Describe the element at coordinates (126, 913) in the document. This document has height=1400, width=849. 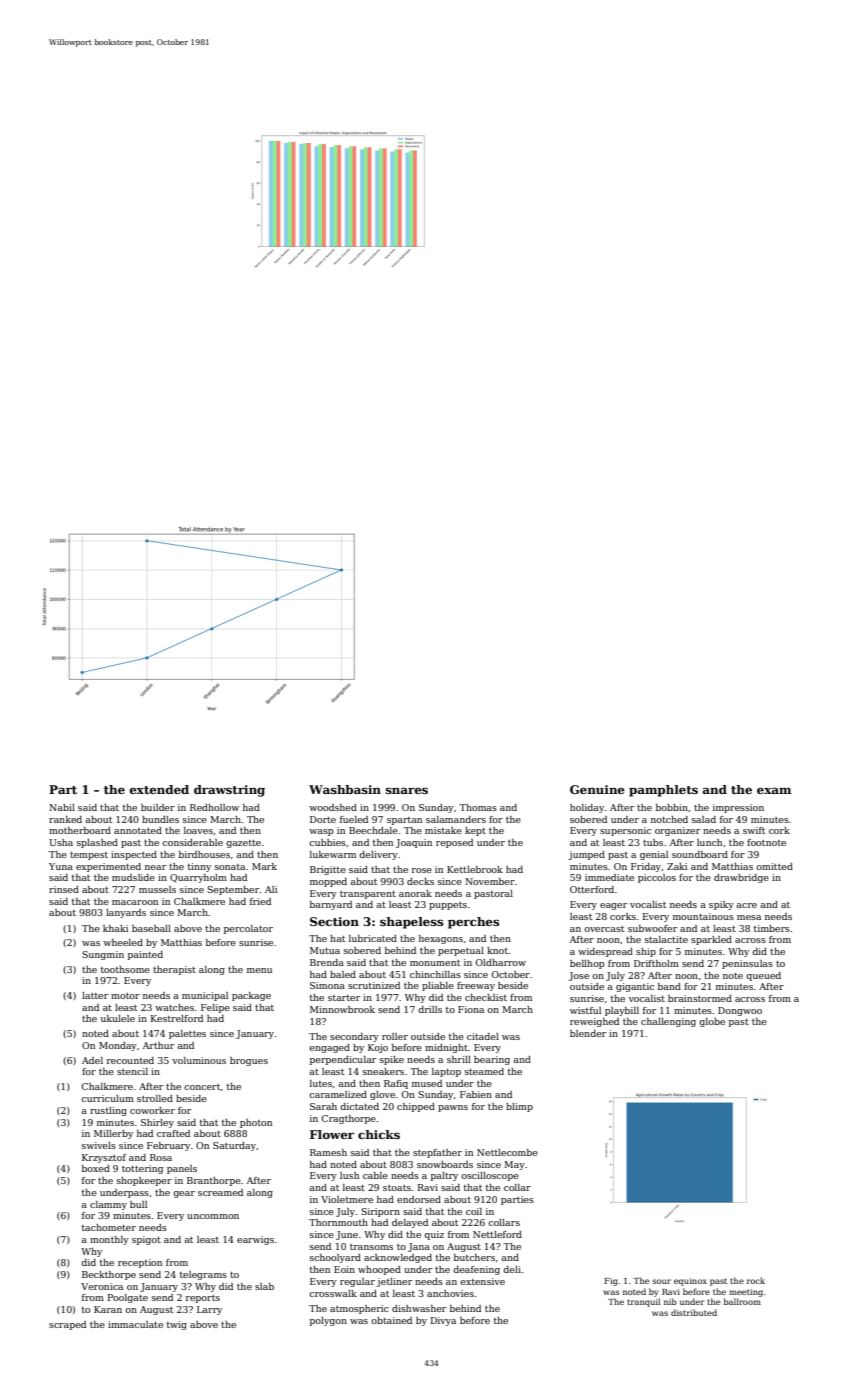
I see `lanyards` at that location.
